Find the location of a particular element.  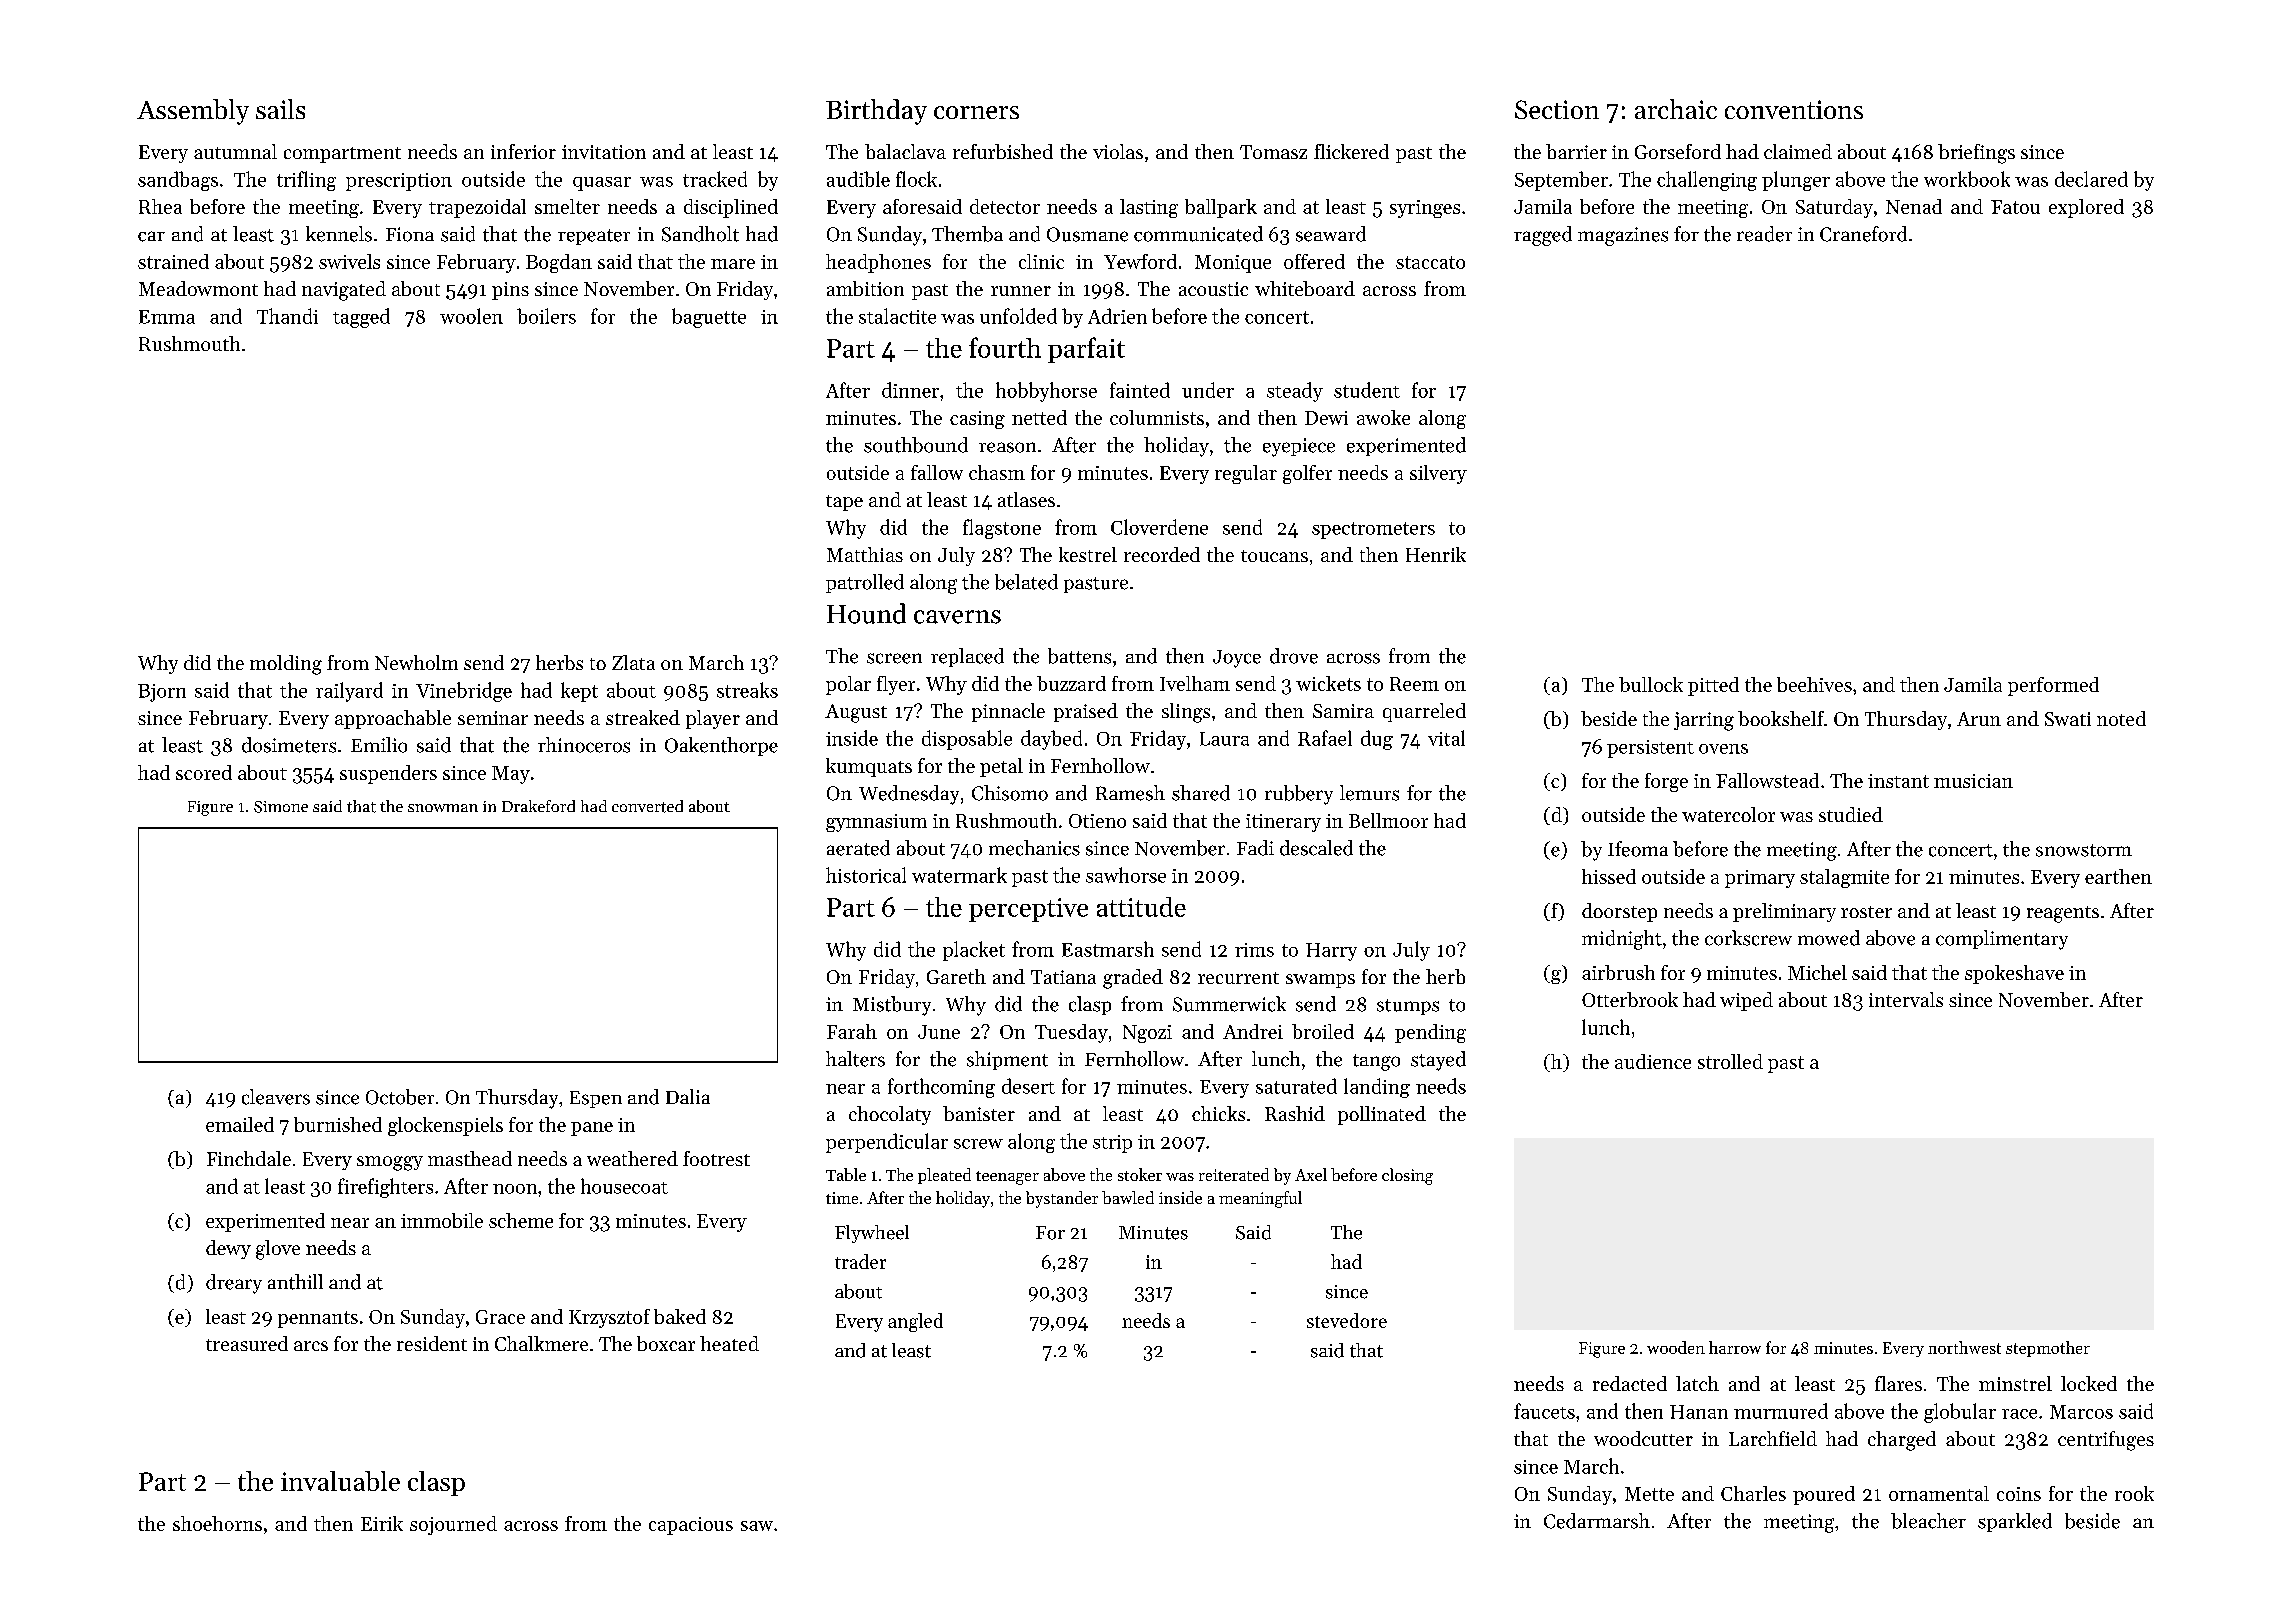

treasured is located at coordinates (247, 1343).
